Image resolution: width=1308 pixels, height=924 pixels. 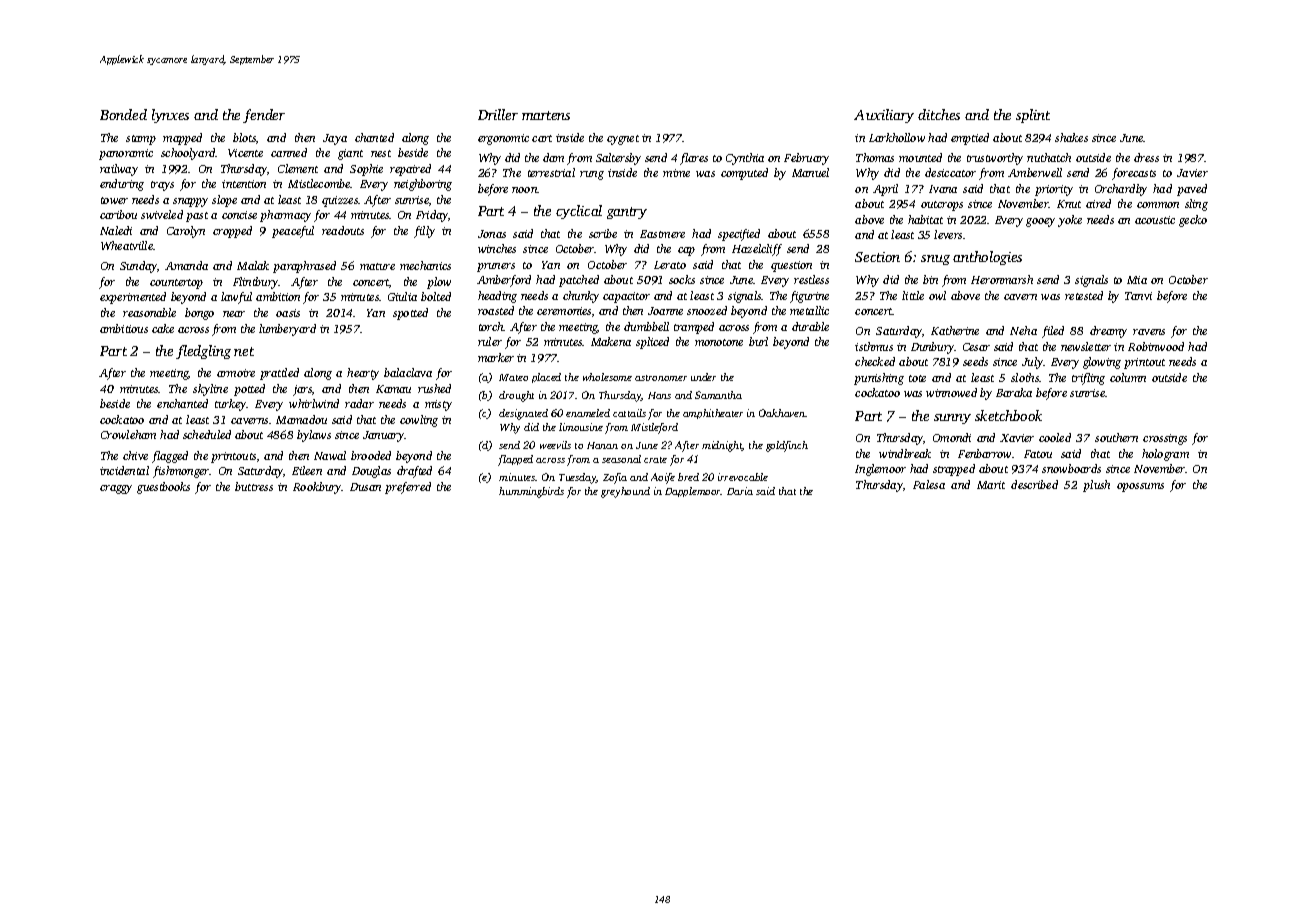 What do you see at coordinates (498, 114) in the screenshot?
I see `Driller` at bounding box center [498, 114].
